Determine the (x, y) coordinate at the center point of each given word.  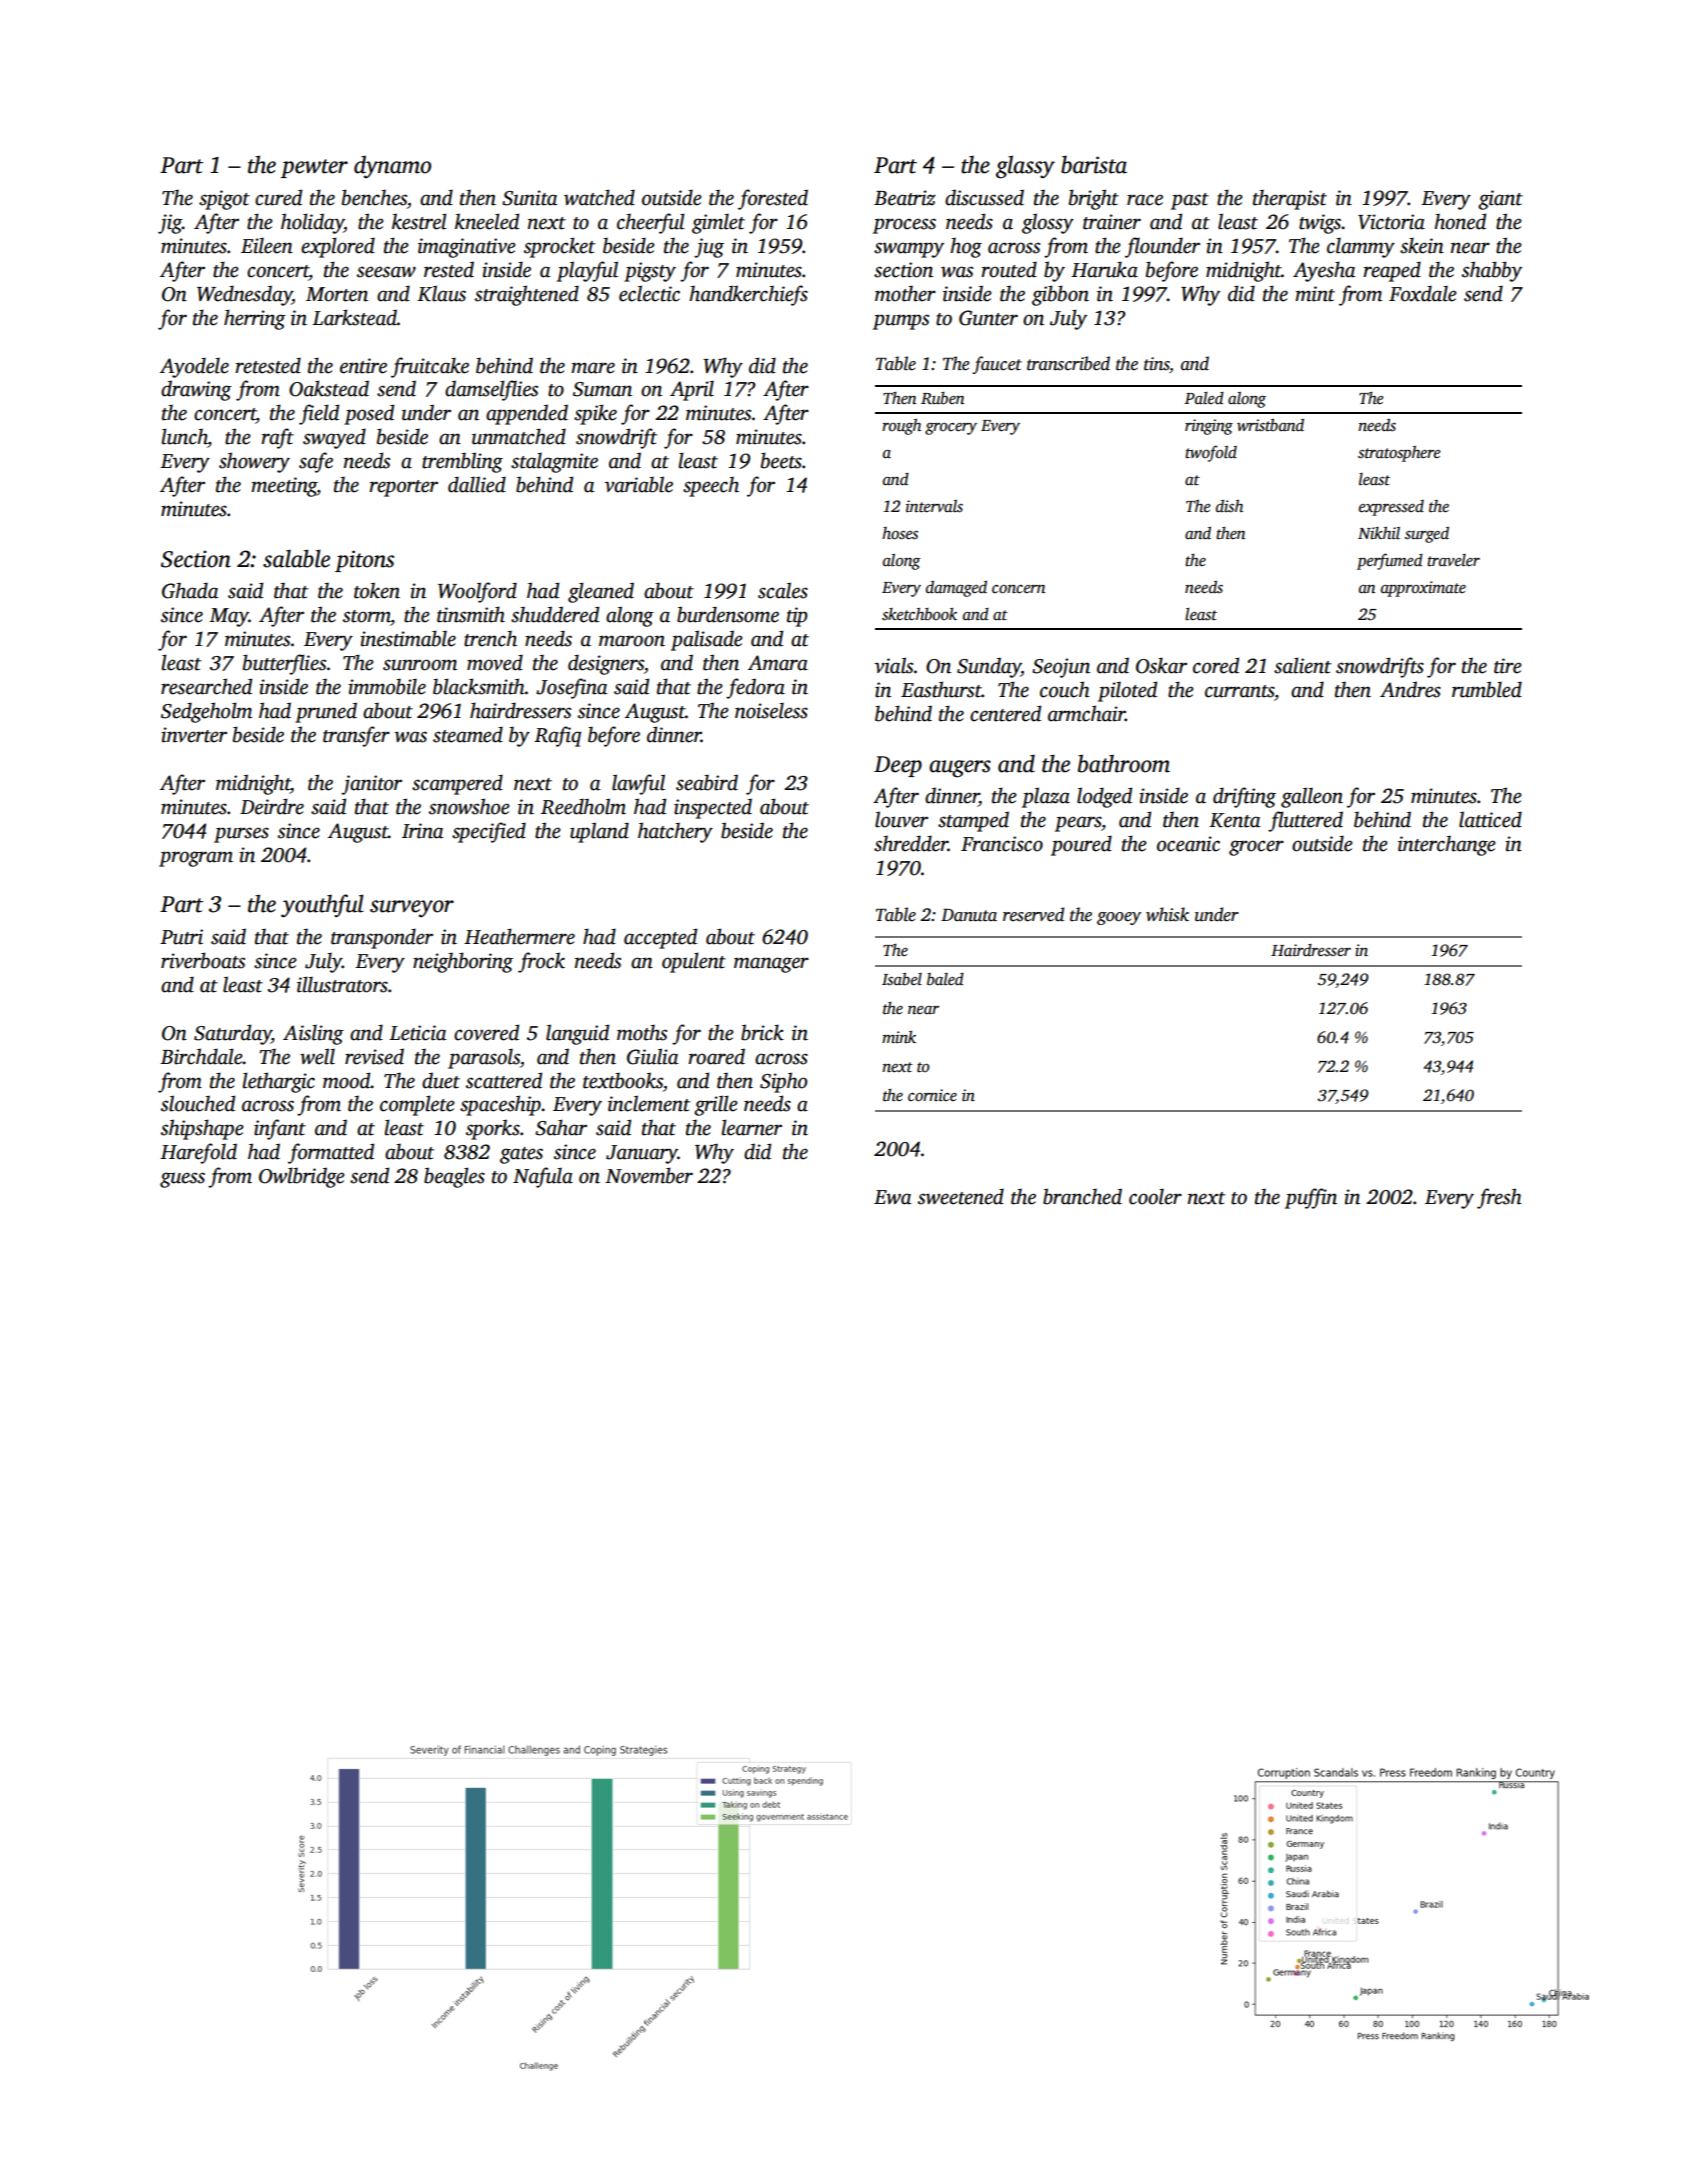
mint (1315, 294)
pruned (326, 712)
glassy (1025, 167)
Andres (1410, 689)
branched (1082, 1196)
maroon (632, 641)
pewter (314, 168)
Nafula (543, 1177)
